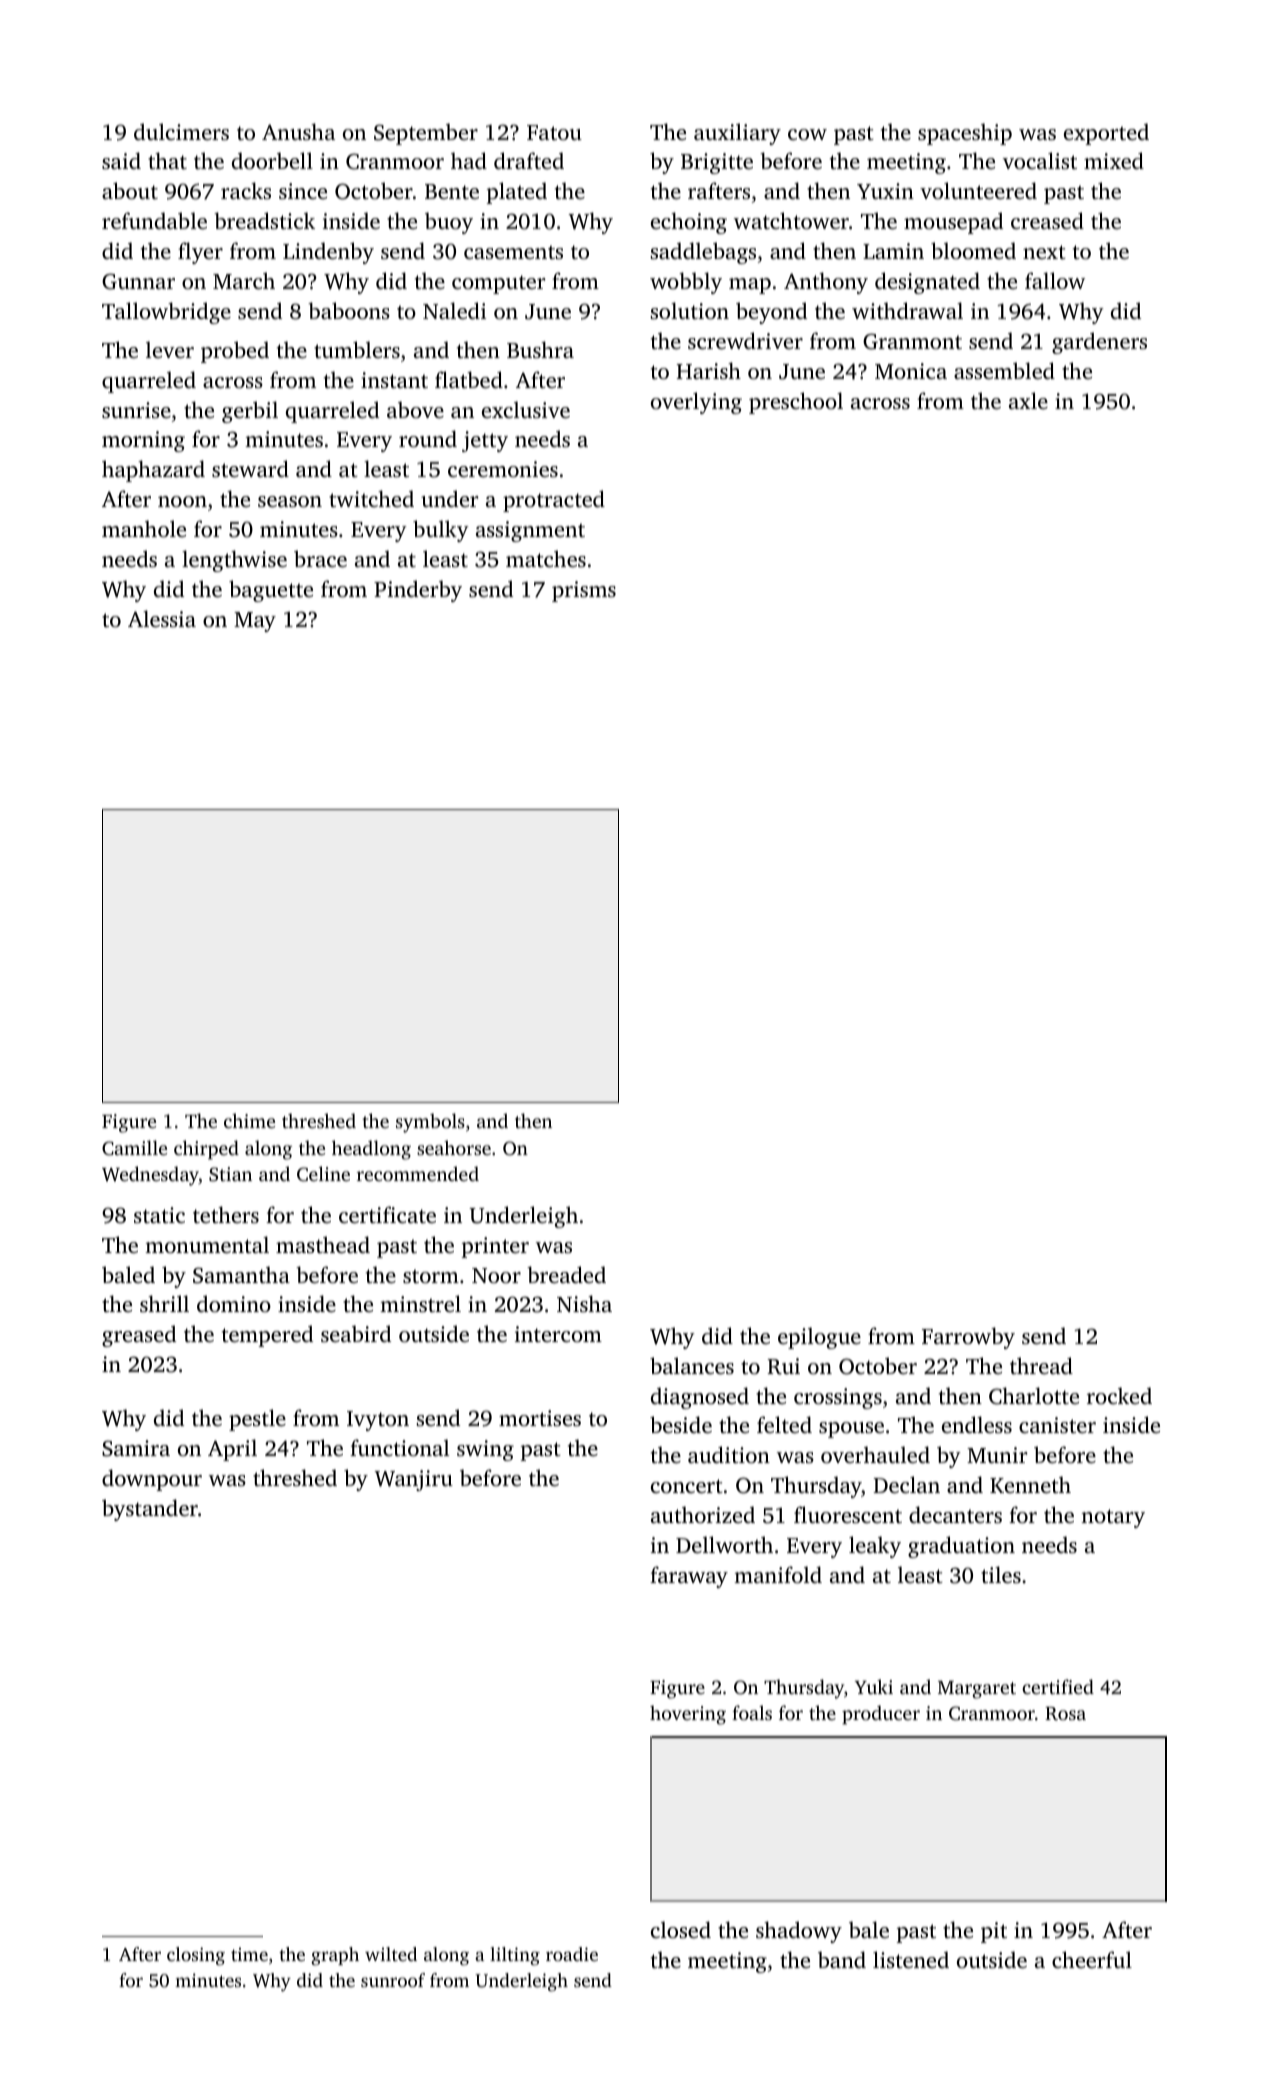  Describe the element at coordinates (249, 1954) in the image. I see `time` at that location.
